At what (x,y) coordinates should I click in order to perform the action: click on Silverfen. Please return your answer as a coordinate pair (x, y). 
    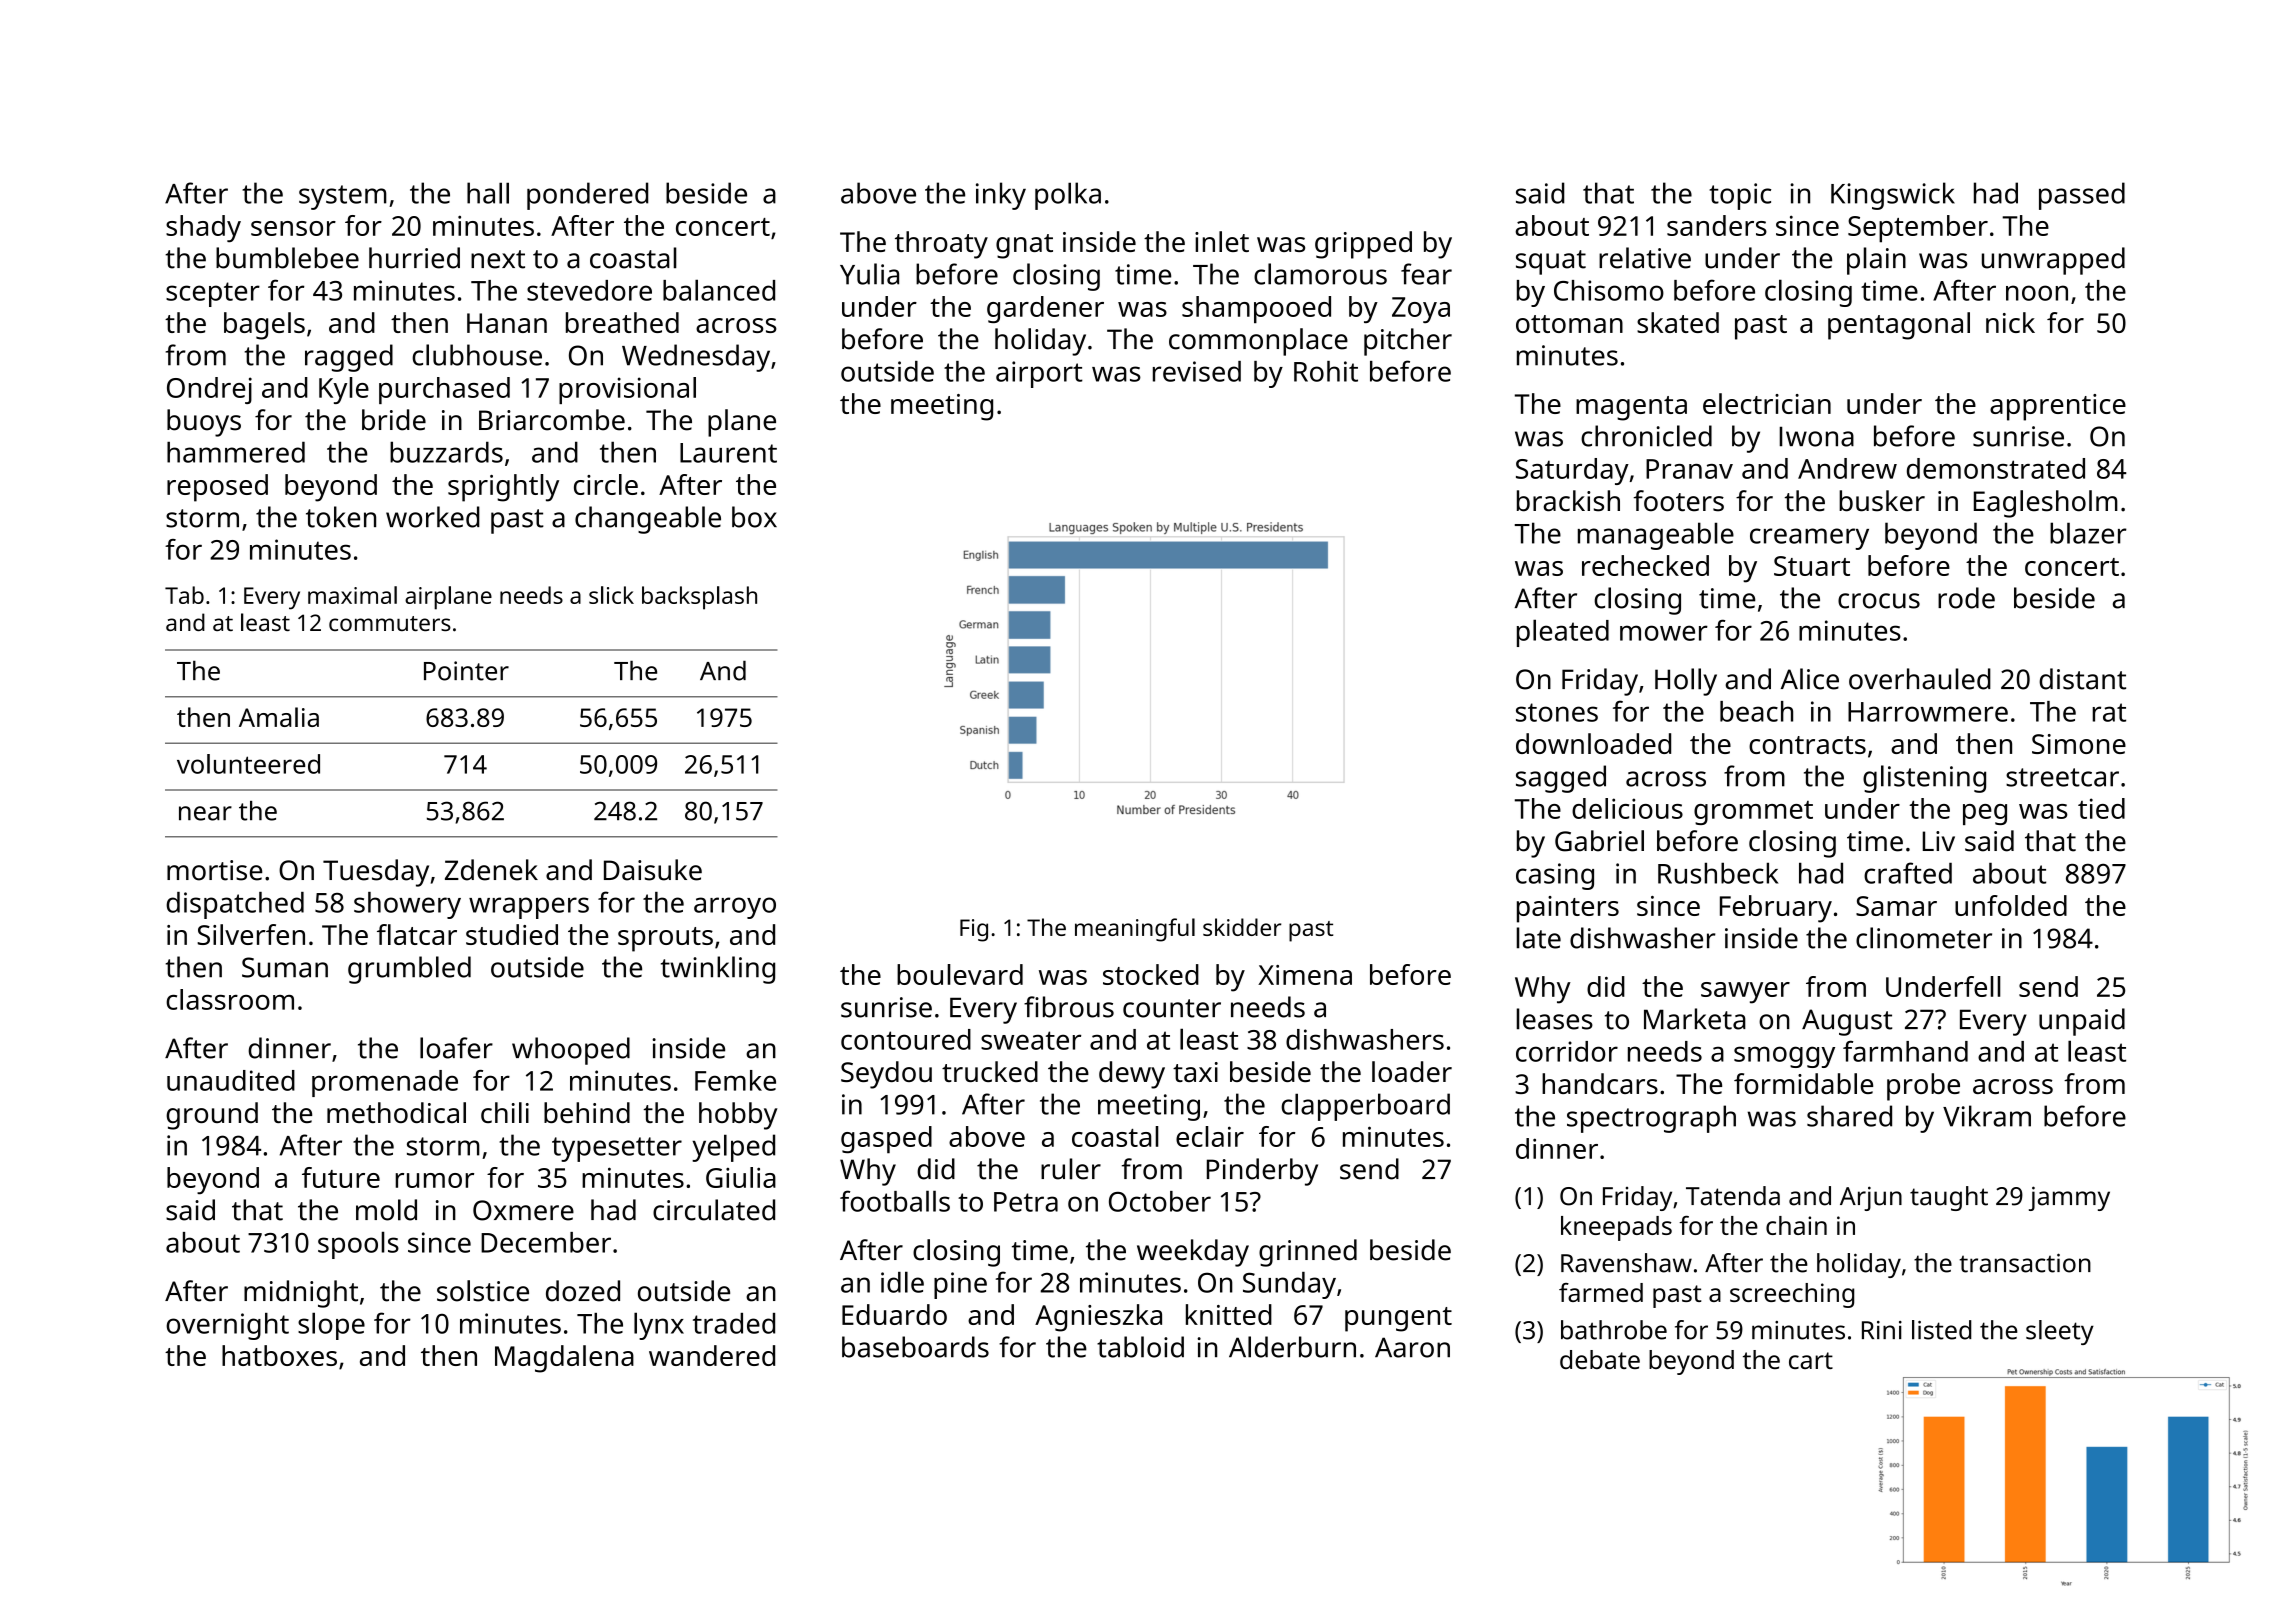
    Looking at the image, I should click on (251, 934).
